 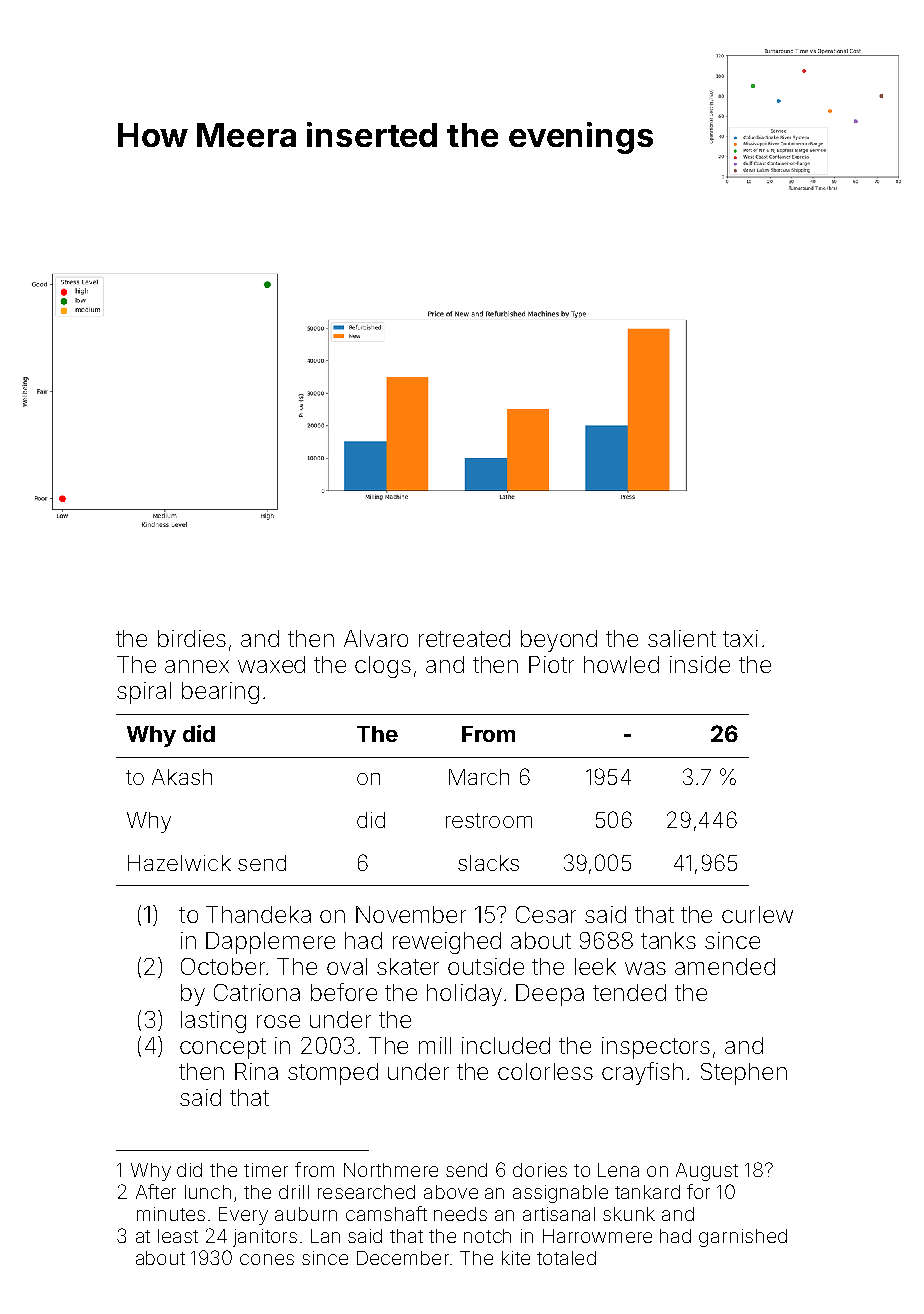 What do you see at coordinates (271, 664) in the screenshot?
I see `waxed` at bounding box center [271, 664].
